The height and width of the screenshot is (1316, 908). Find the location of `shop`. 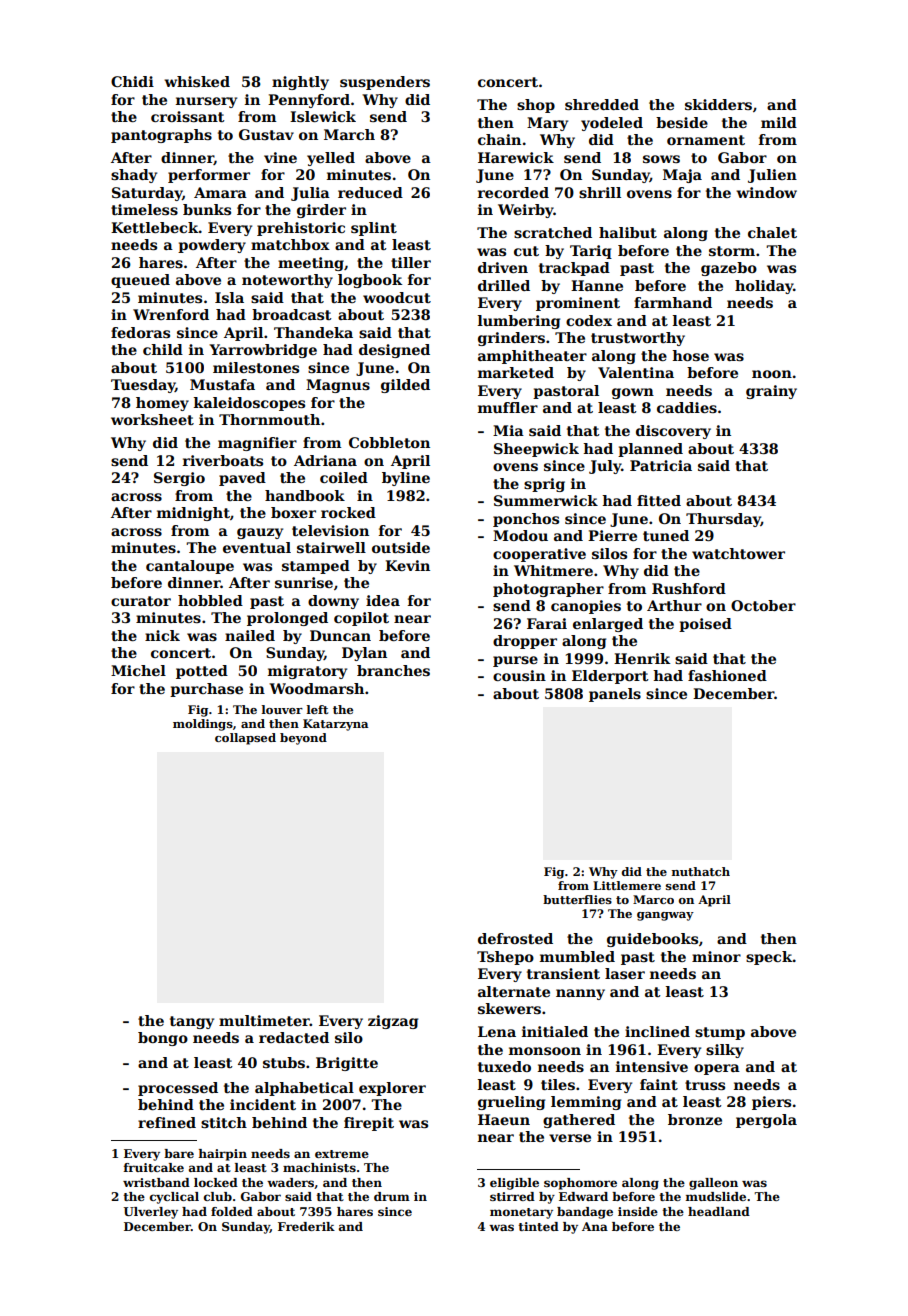

shop is located at coordinates (536, 106).
